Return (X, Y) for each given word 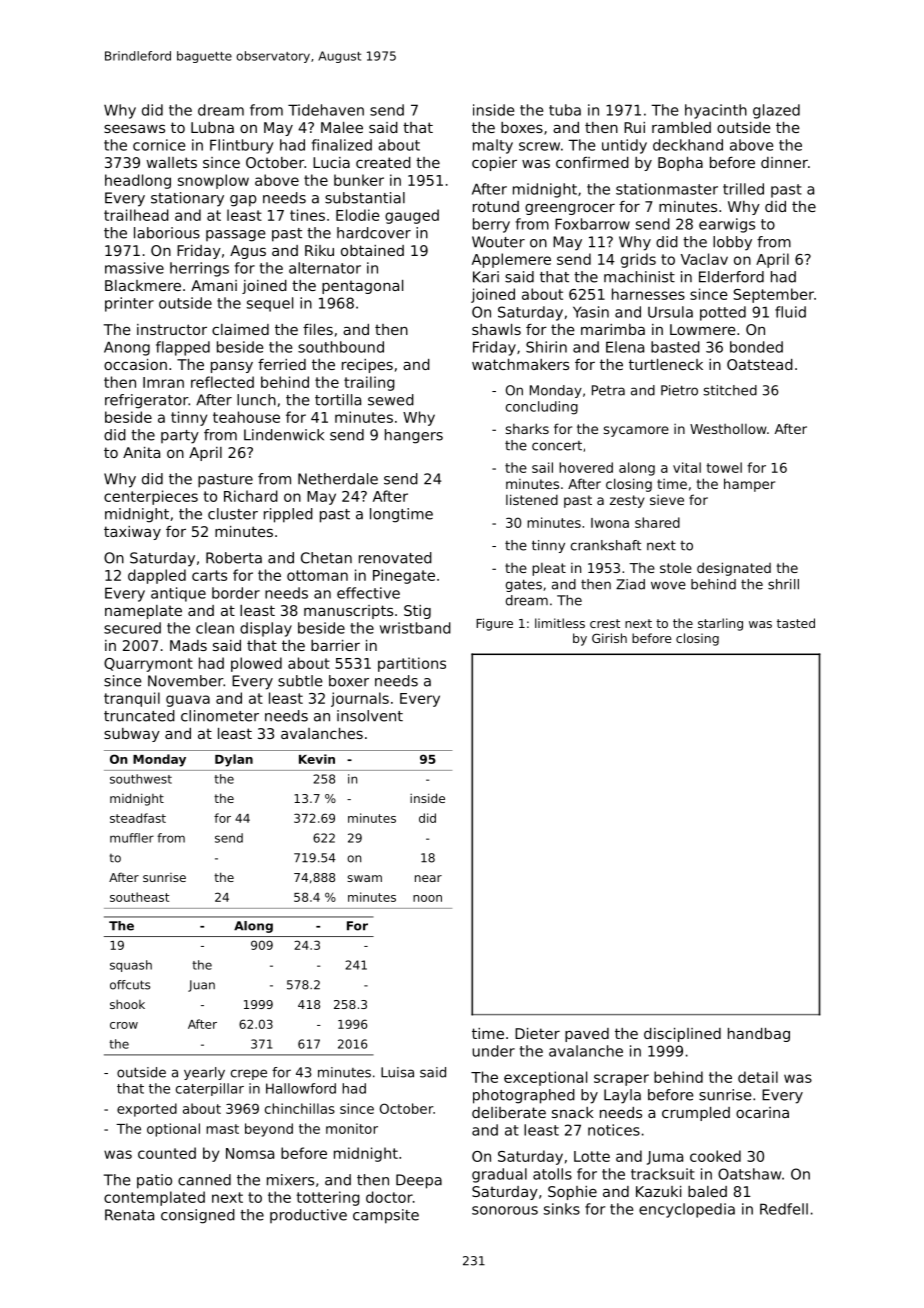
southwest (141, 779)
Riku (319, 250)
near (428, 878)
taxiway (132, 533)
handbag (759, 1035)
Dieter (537, 1033)
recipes (367, 366)
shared (657, 522)
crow (124, 1025)
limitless (560, 623)
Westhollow (728, 429)
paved (587, 1035)
